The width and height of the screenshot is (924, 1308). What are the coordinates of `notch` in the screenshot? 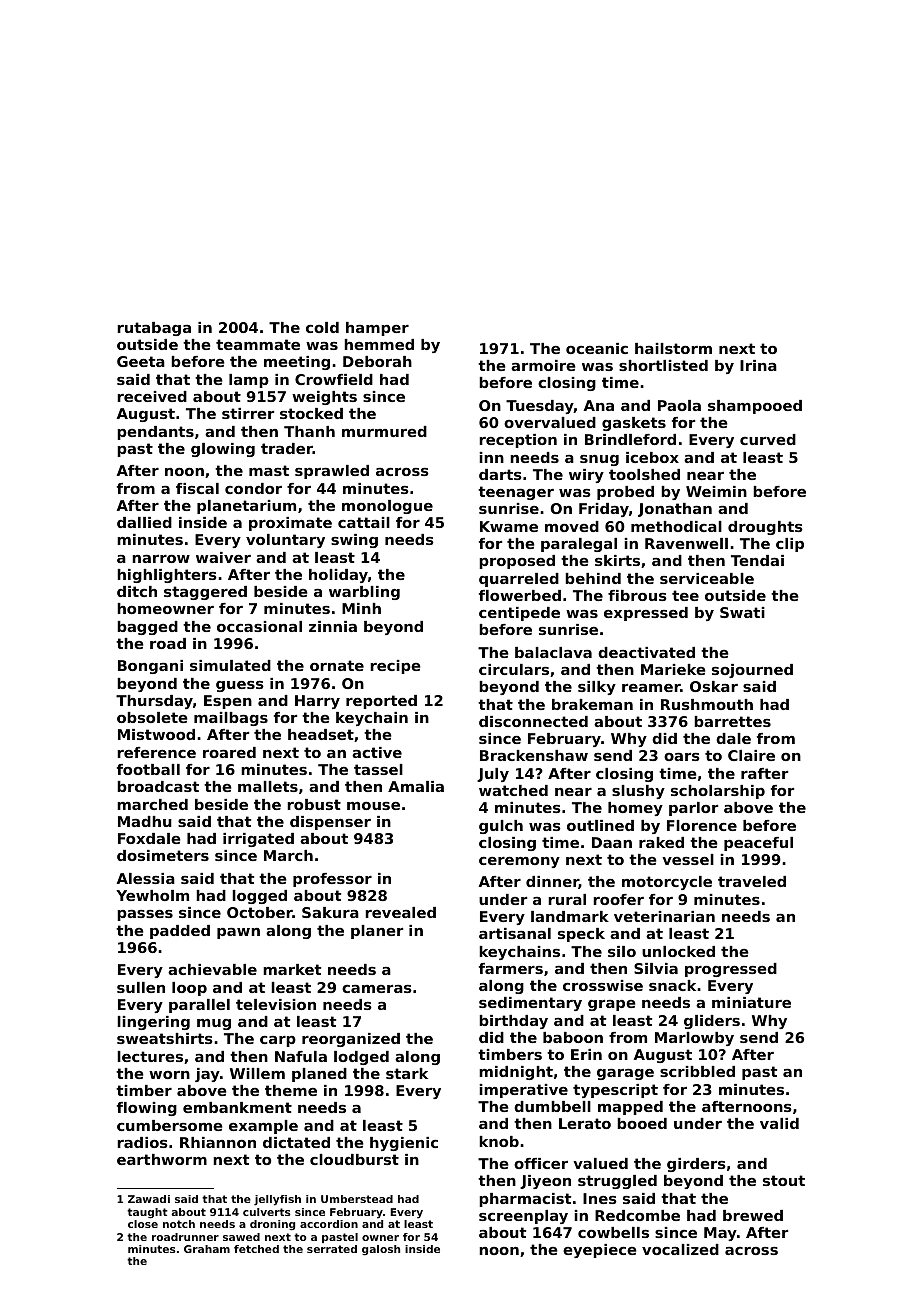 It's located at (179, 1224).
